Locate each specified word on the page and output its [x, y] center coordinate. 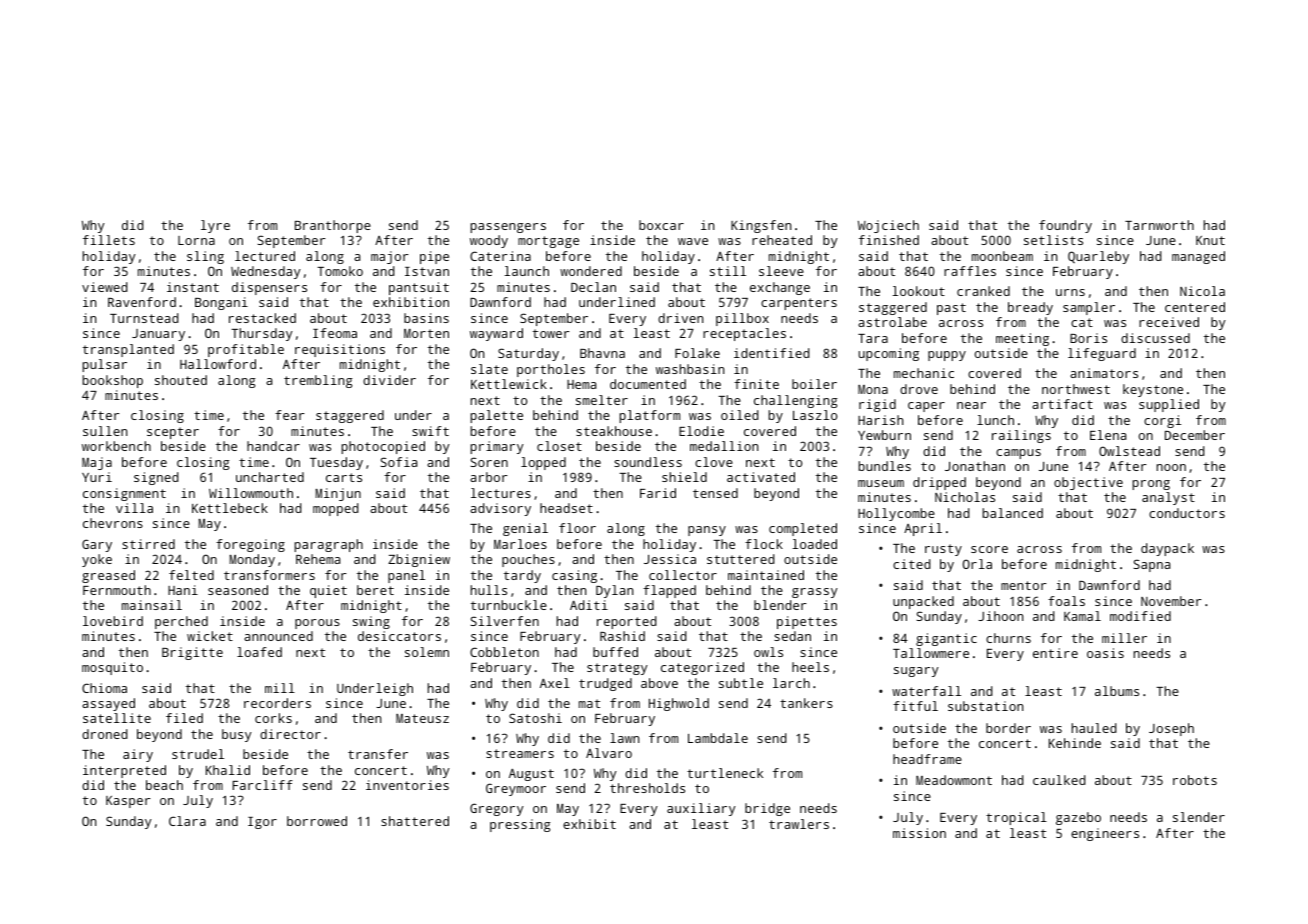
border [1008, 728]
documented [648, 384]
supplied [1169, 405]
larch [791, 683]
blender [780, 605]
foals [1066, 601]
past [951, 309]
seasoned [238, 590]
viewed [105, 287]
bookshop [112, 381]
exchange [780, 288]
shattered [415, 821]
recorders [277, 703]
